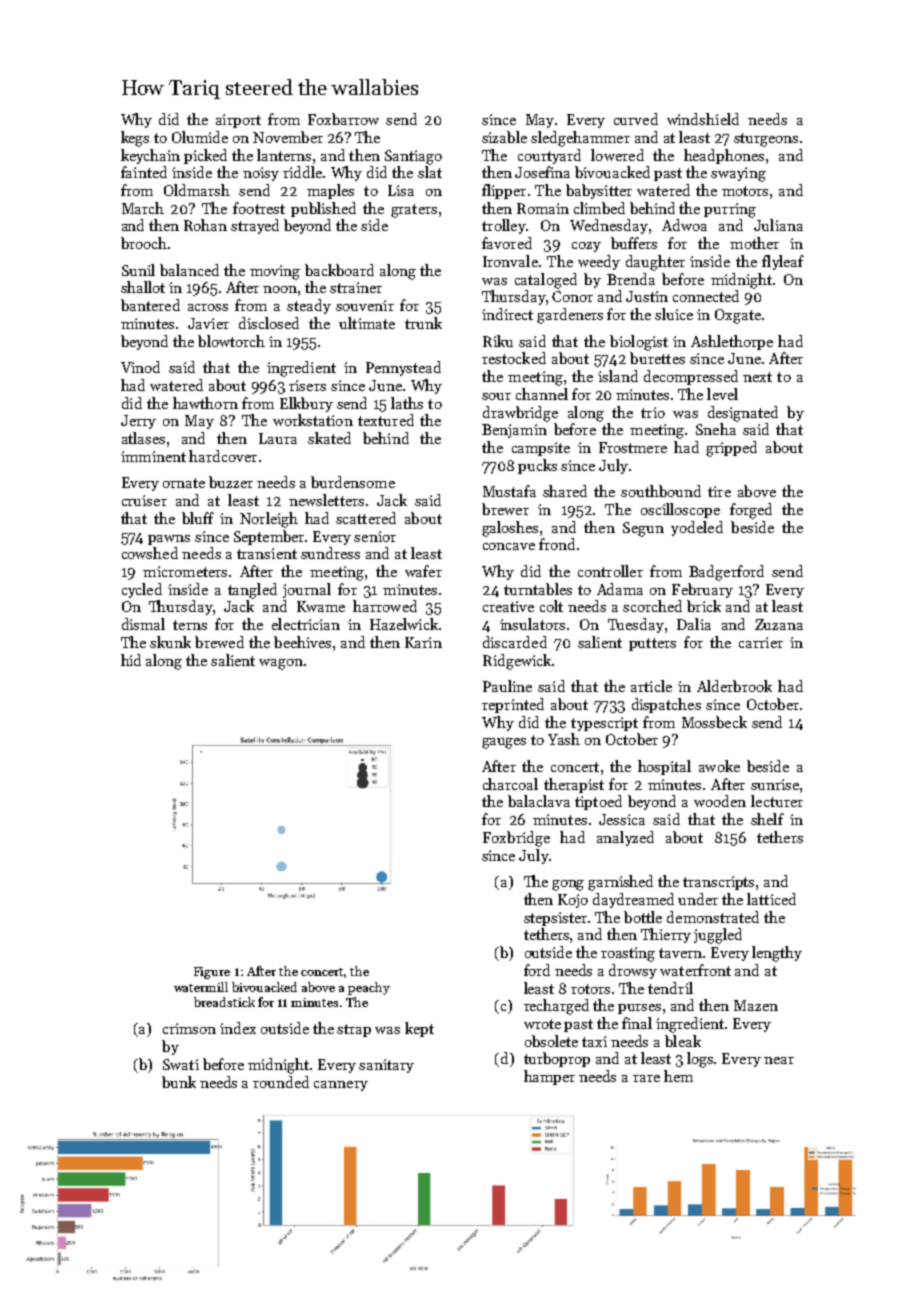 The height and width of the page is (1308, 924). Describe the element at coordinates (777, 954) in the page. I see `lengthy` at that location.
